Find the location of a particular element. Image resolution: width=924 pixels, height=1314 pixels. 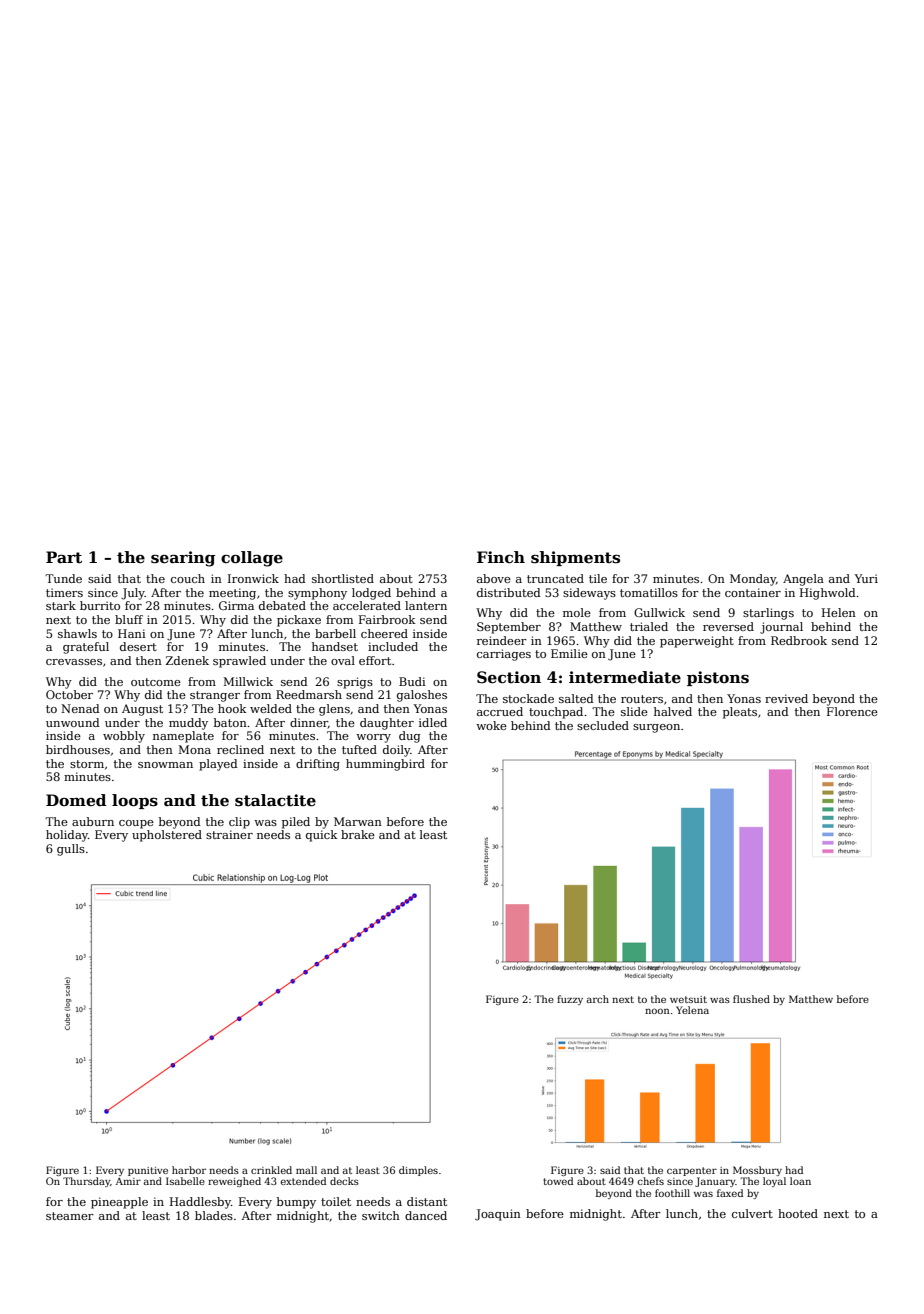

glens is located at coordinates (334, 710).
